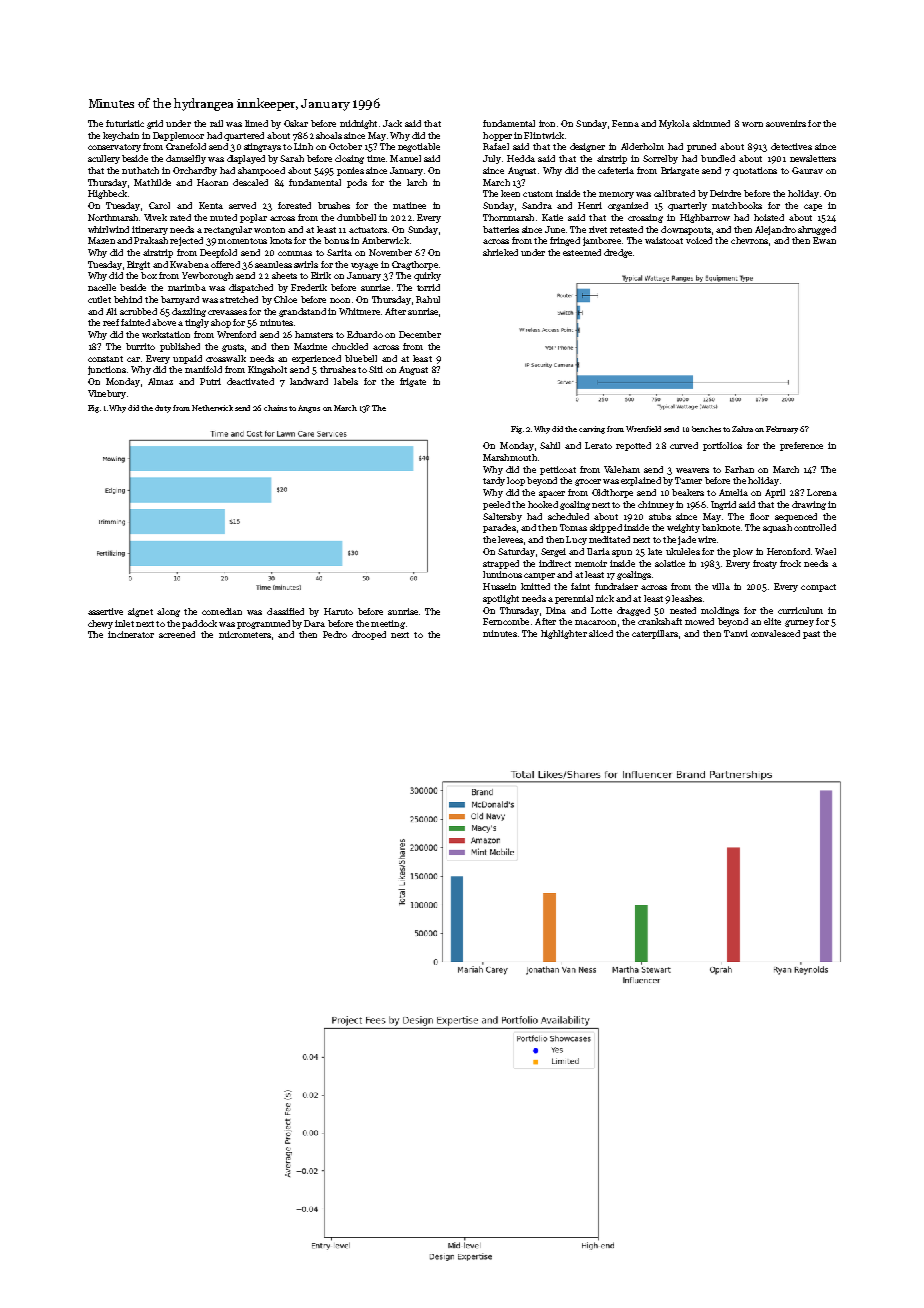  I want to click on benches, so click(706, 429).
